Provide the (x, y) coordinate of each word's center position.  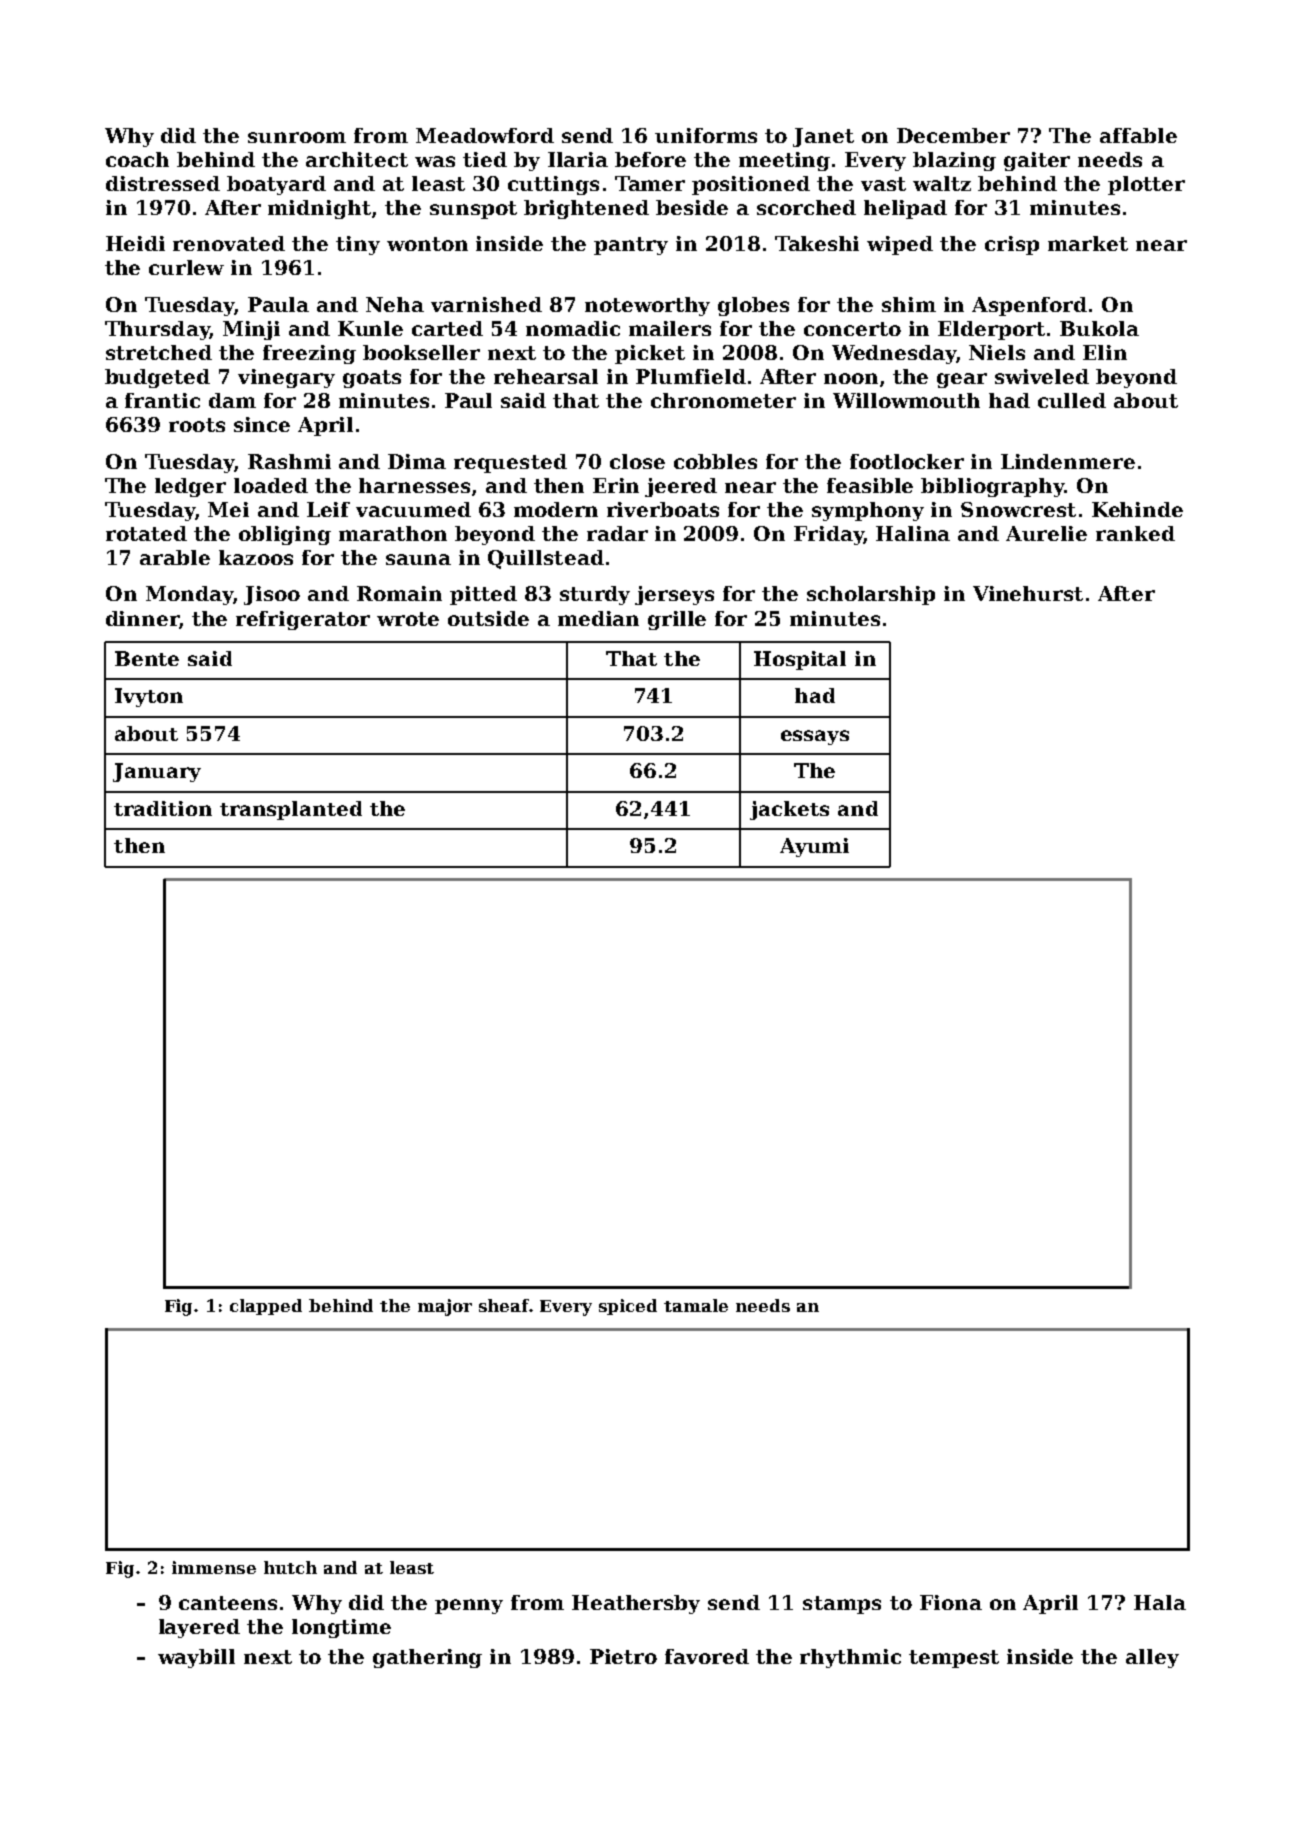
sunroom (297, 137)
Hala (1160, 1602)
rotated (146, 533)
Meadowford (485, 135)
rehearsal (546, 376)
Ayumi (814, 847)
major (445, 1307)
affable (1138, 135)
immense (214, 1567)
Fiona (951, 1602)
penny (469, 1606)
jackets (789, 810)
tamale (696, 1305)
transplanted (291, 810)
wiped (900, 245)
